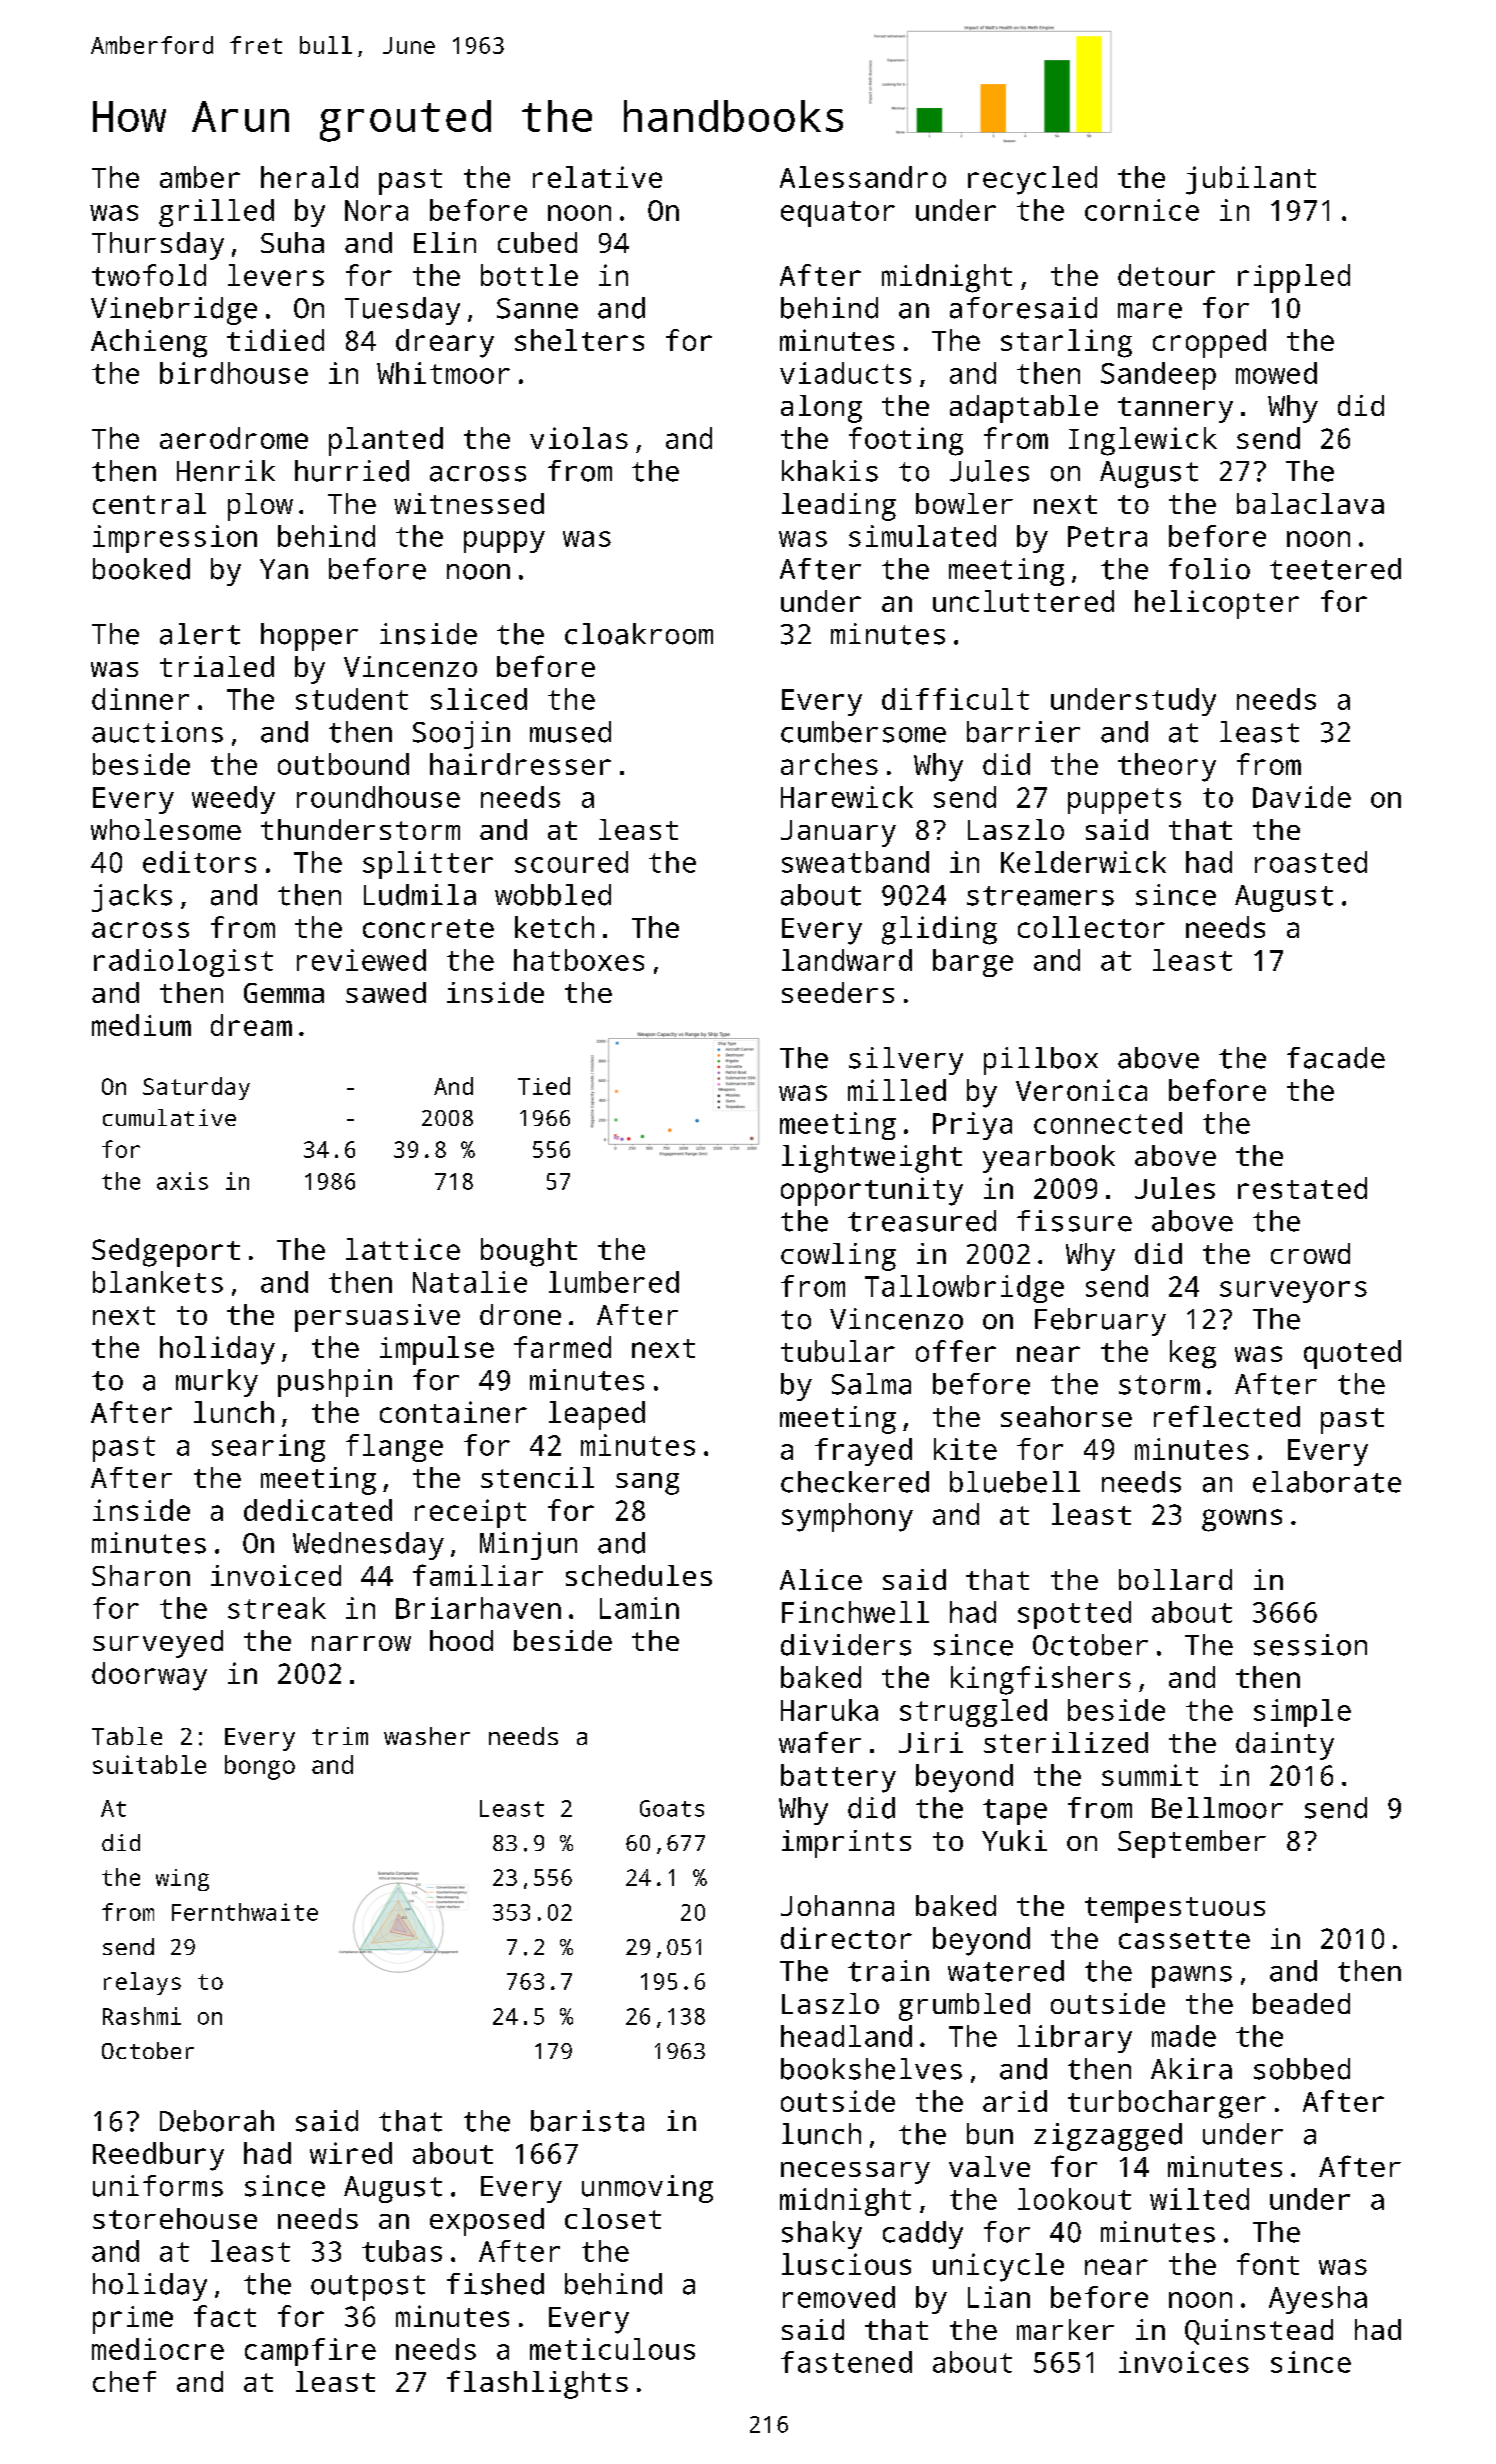 The width and height of the page is (1496, 2464). What do you see at coordinates (847, 797) in the page?
I see `Harewick` at bounding box center [847, 797].
